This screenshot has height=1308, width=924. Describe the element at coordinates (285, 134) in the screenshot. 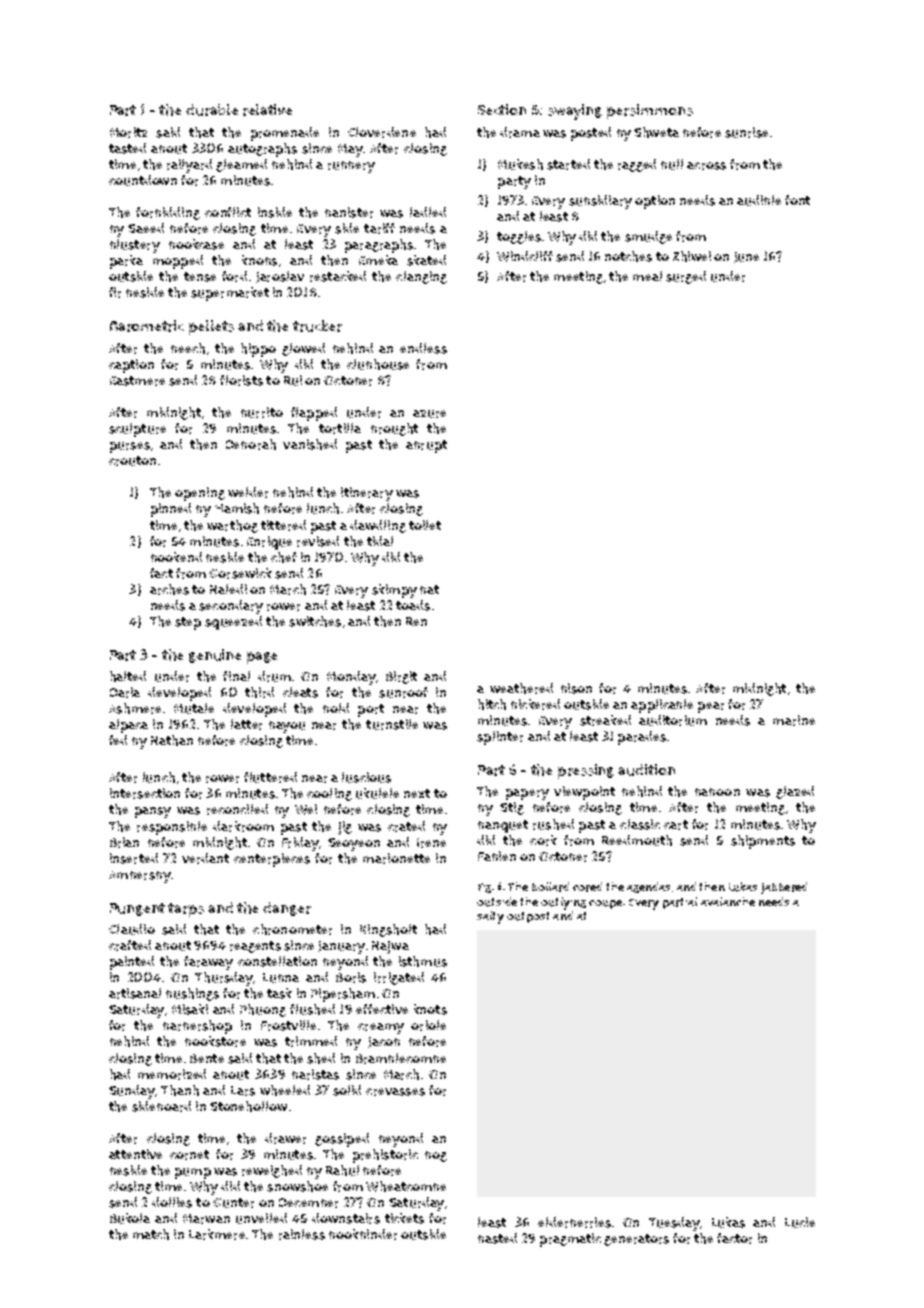

I see `promenade` at that location.
